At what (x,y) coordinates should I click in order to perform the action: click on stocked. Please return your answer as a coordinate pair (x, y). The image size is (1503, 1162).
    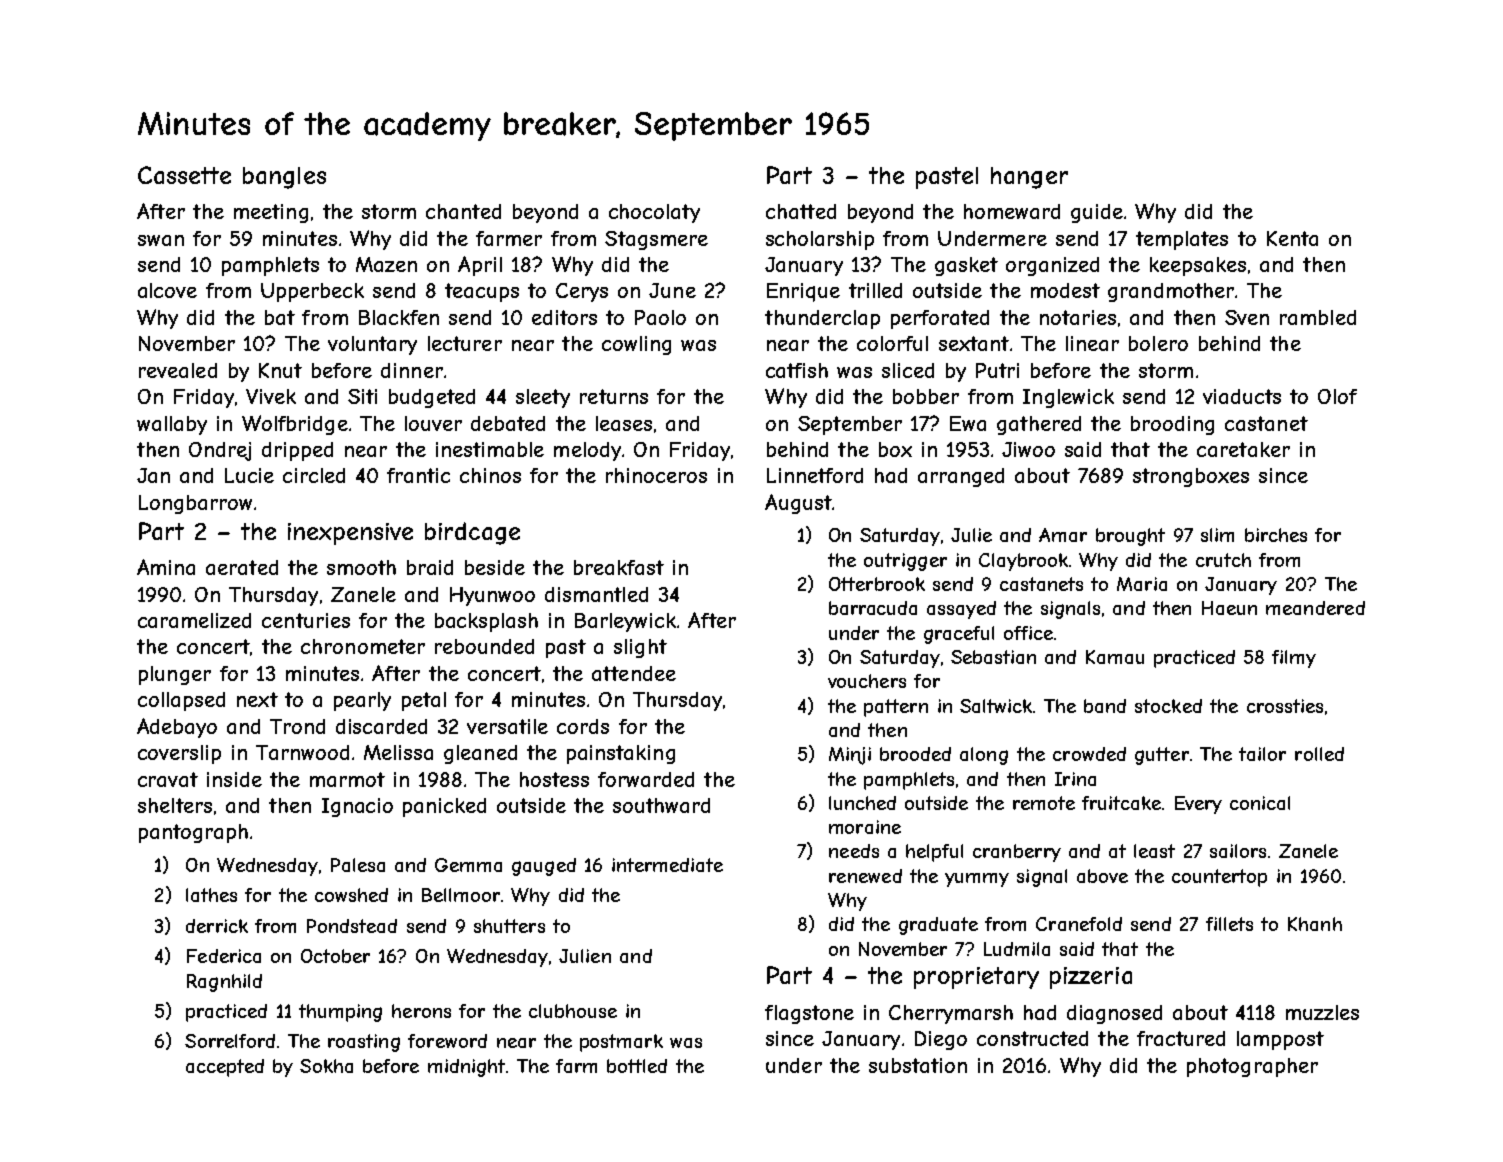
    Looking at the image, I should click on (1168, 706).
